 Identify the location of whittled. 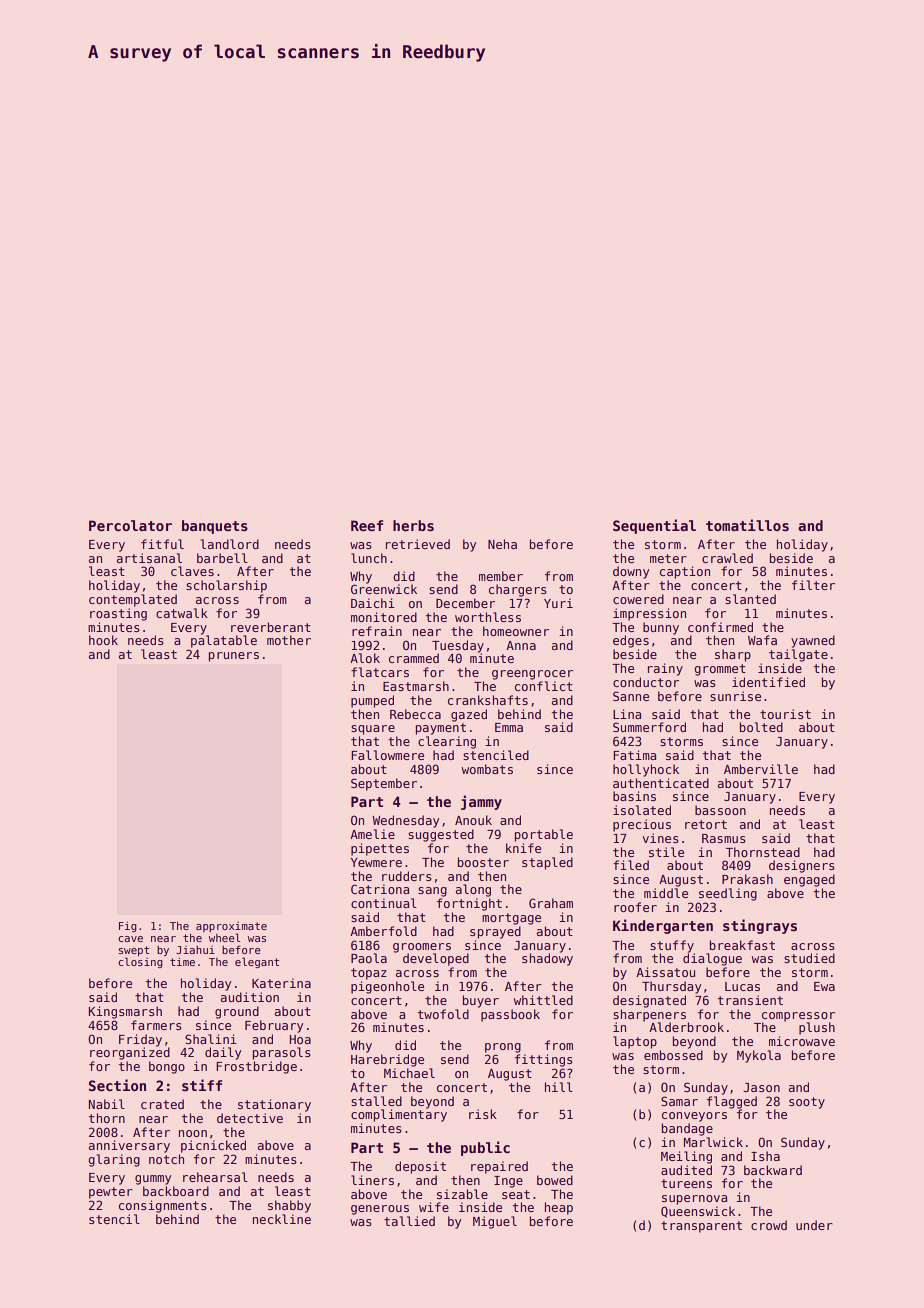
(543, 1000).
